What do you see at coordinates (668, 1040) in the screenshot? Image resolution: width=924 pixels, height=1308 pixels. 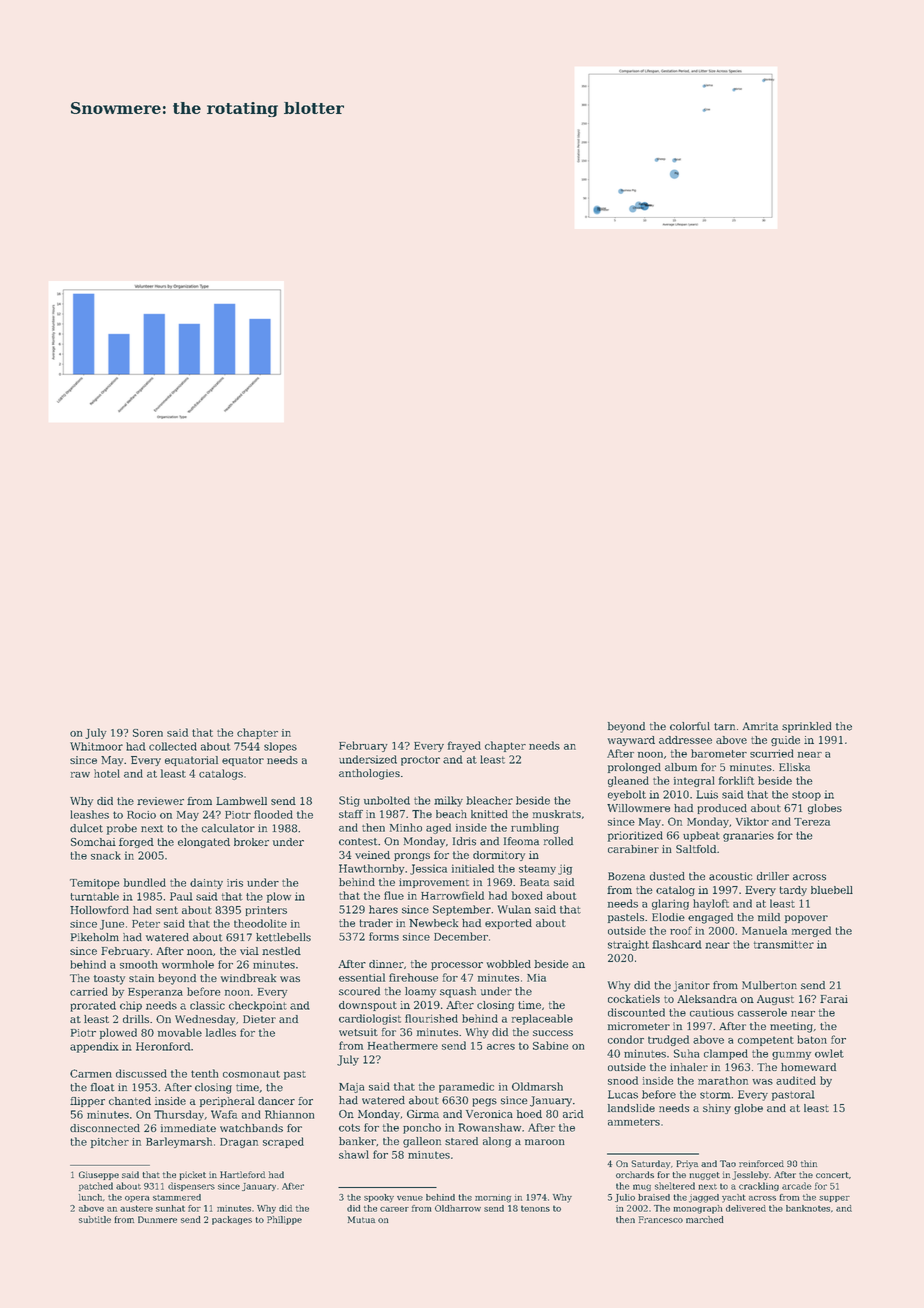 I see `trudged` at bounding box center [668, 1040].
